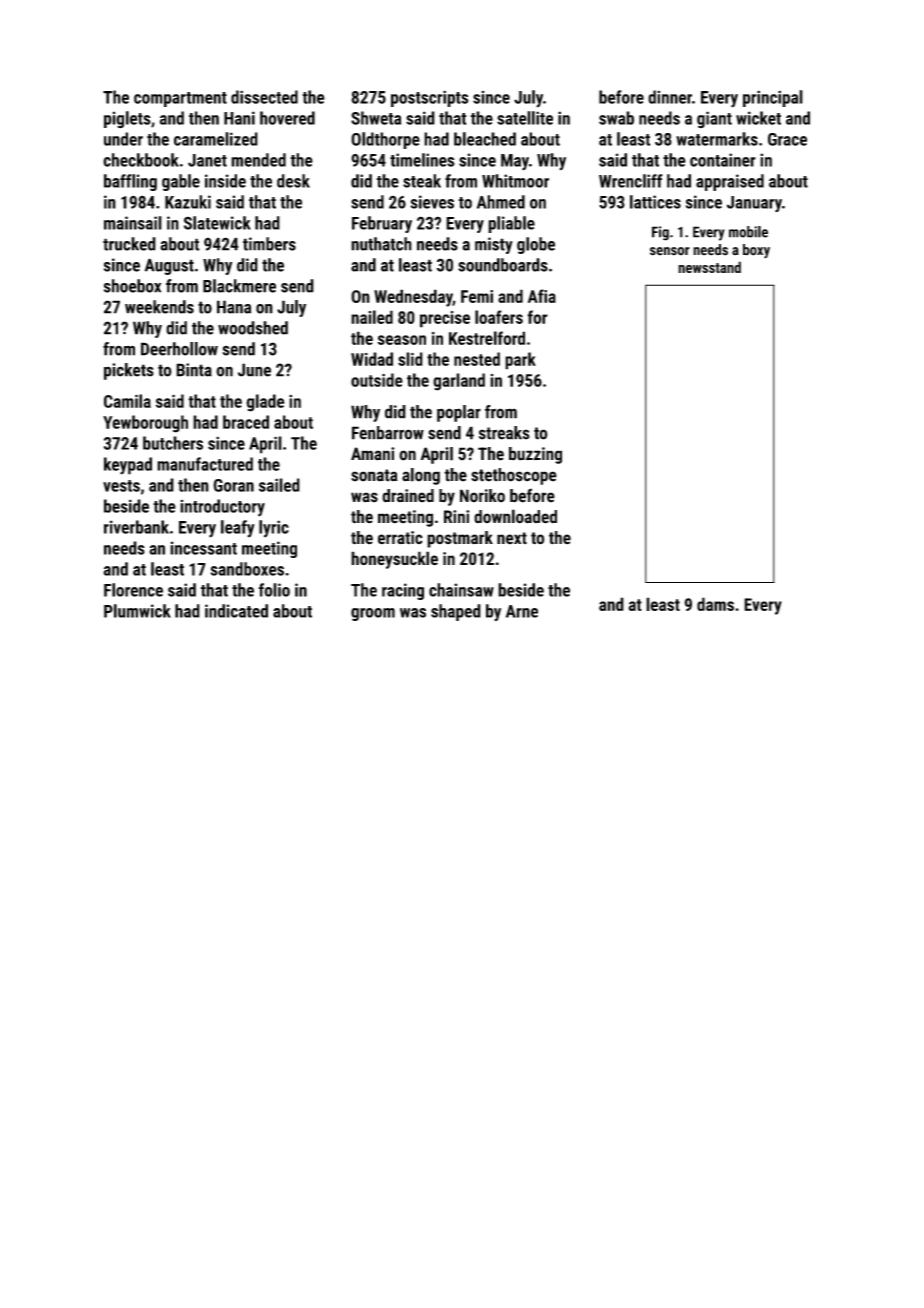 This document has height=1308, width=924. I want to click on February, so click(382, 224).
